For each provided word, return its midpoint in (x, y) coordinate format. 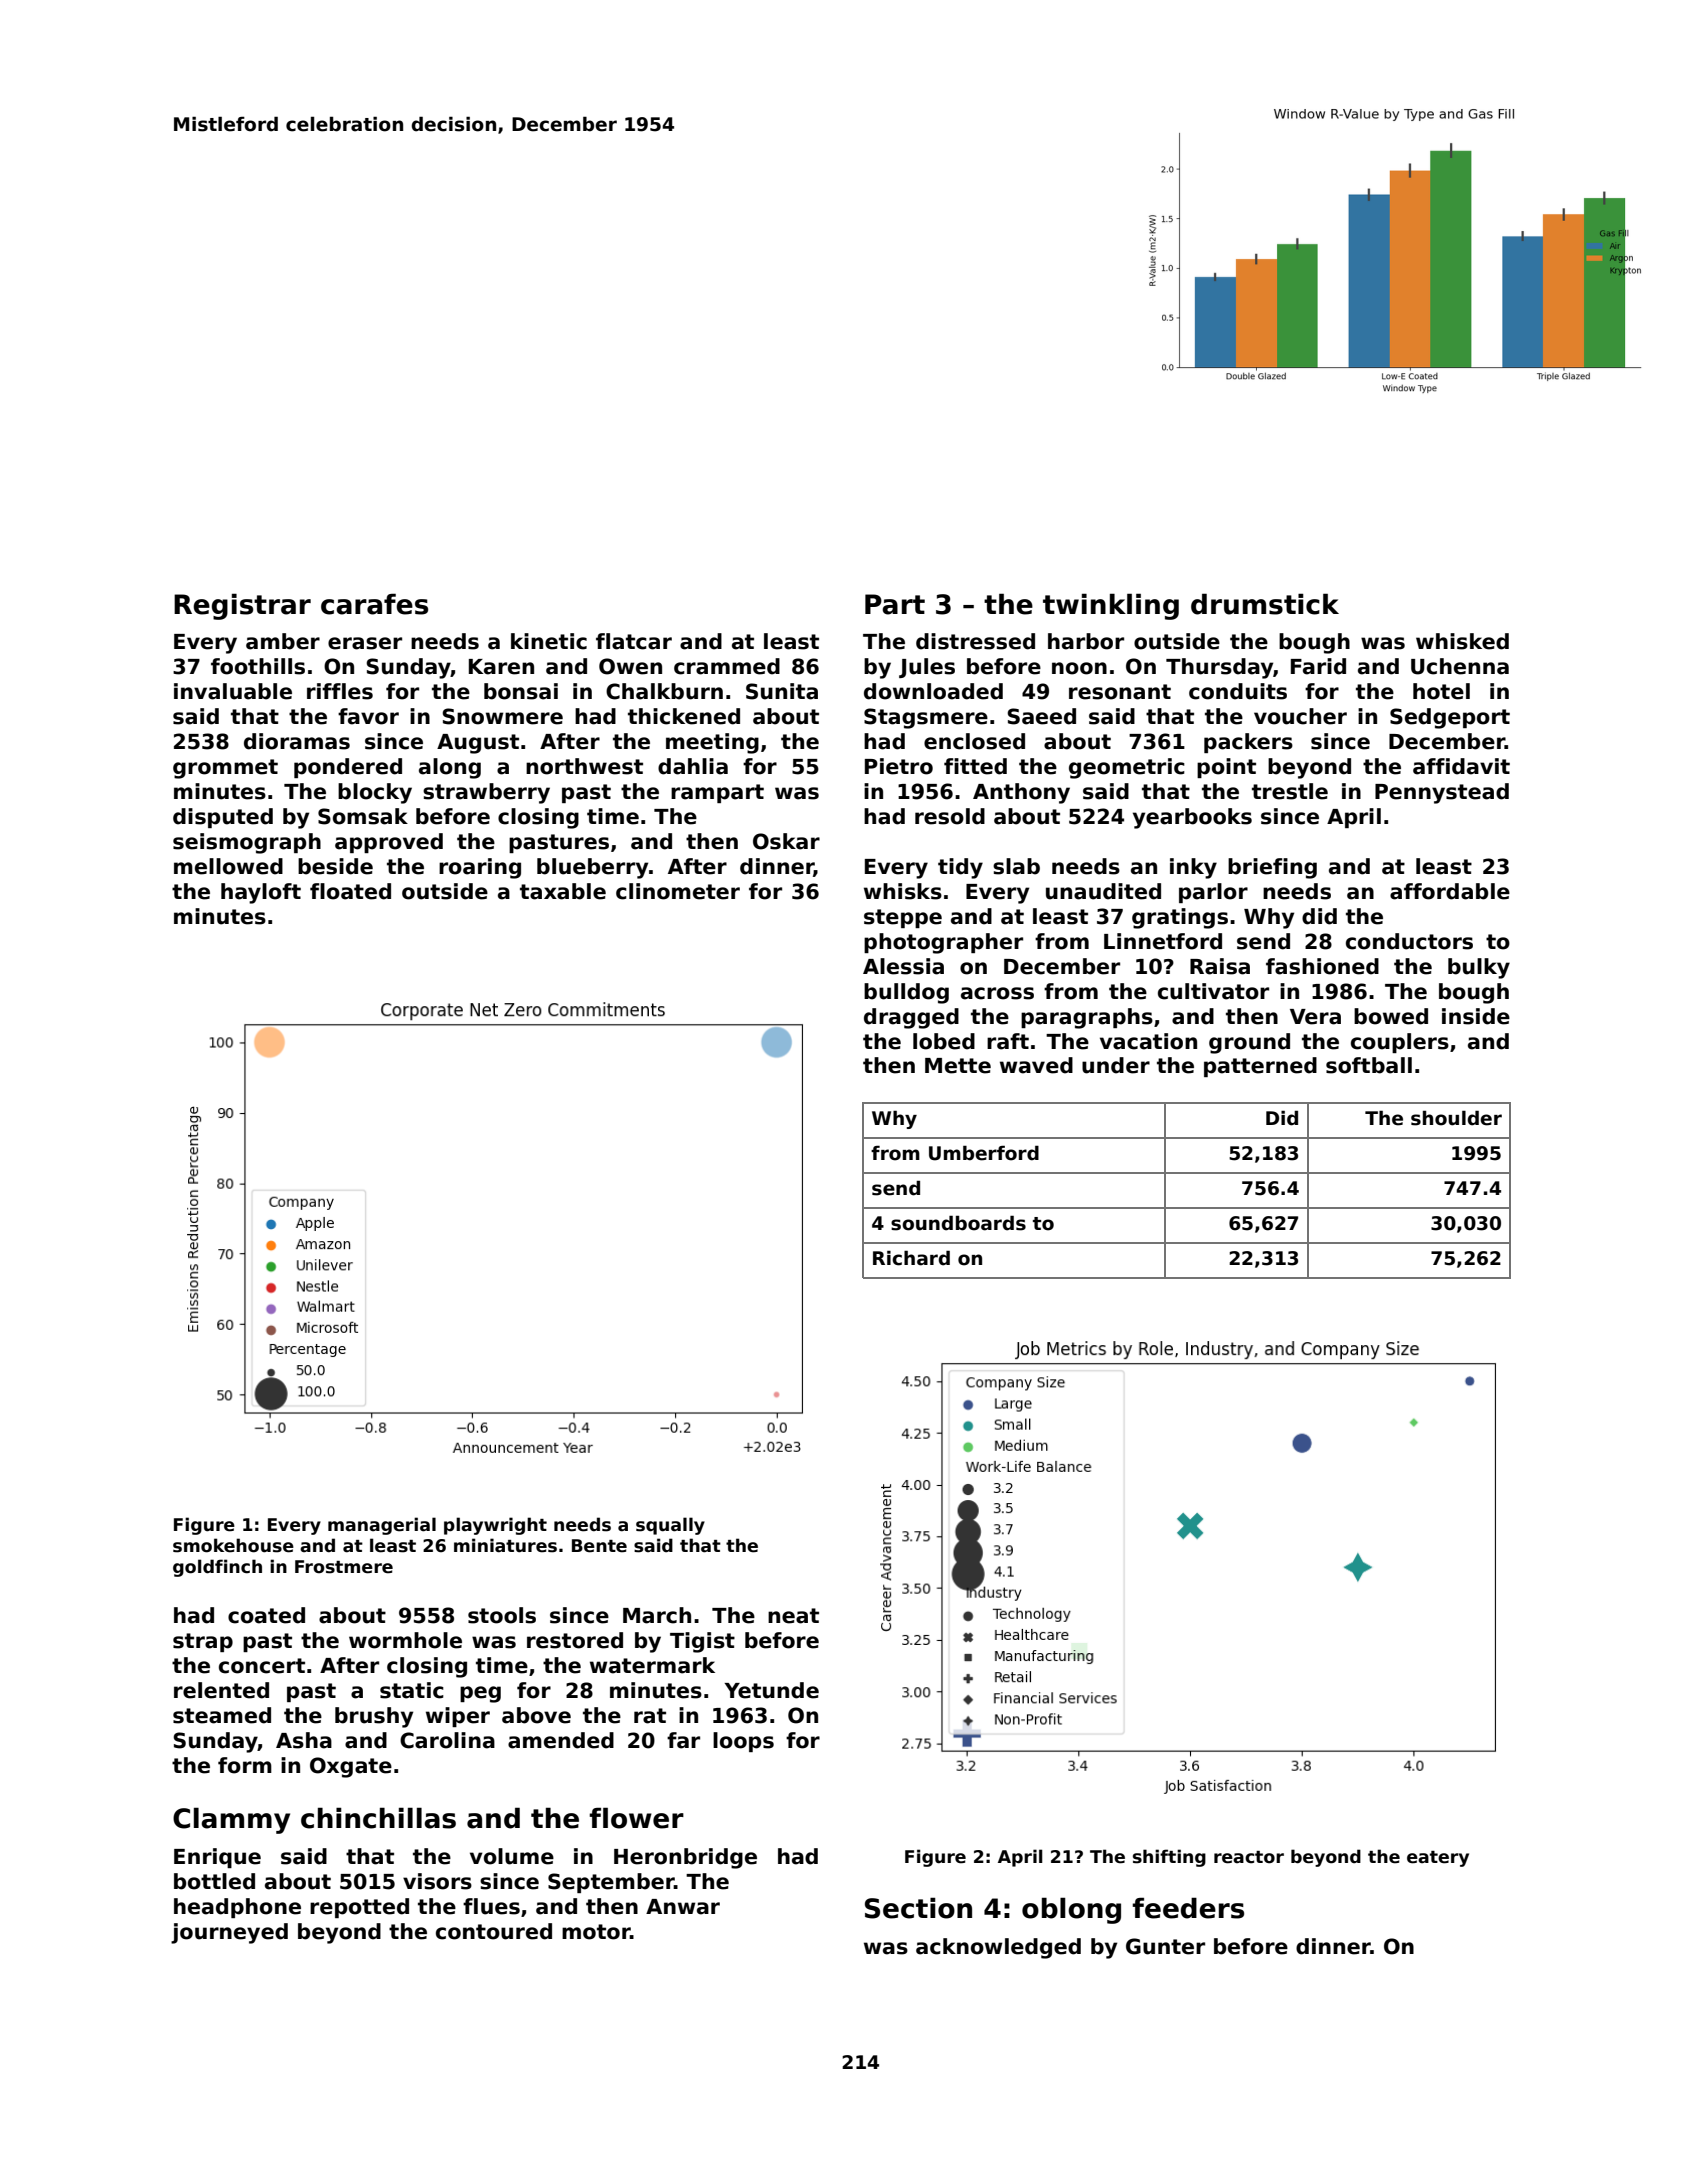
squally (670, 1526)
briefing (1272, 868)
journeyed (229, 1933)
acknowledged (998, 1948)
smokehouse (233, 1545)
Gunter (1165, 1946)
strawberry (486, 793)
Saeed (1041, 716)
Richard (911, 1258)
